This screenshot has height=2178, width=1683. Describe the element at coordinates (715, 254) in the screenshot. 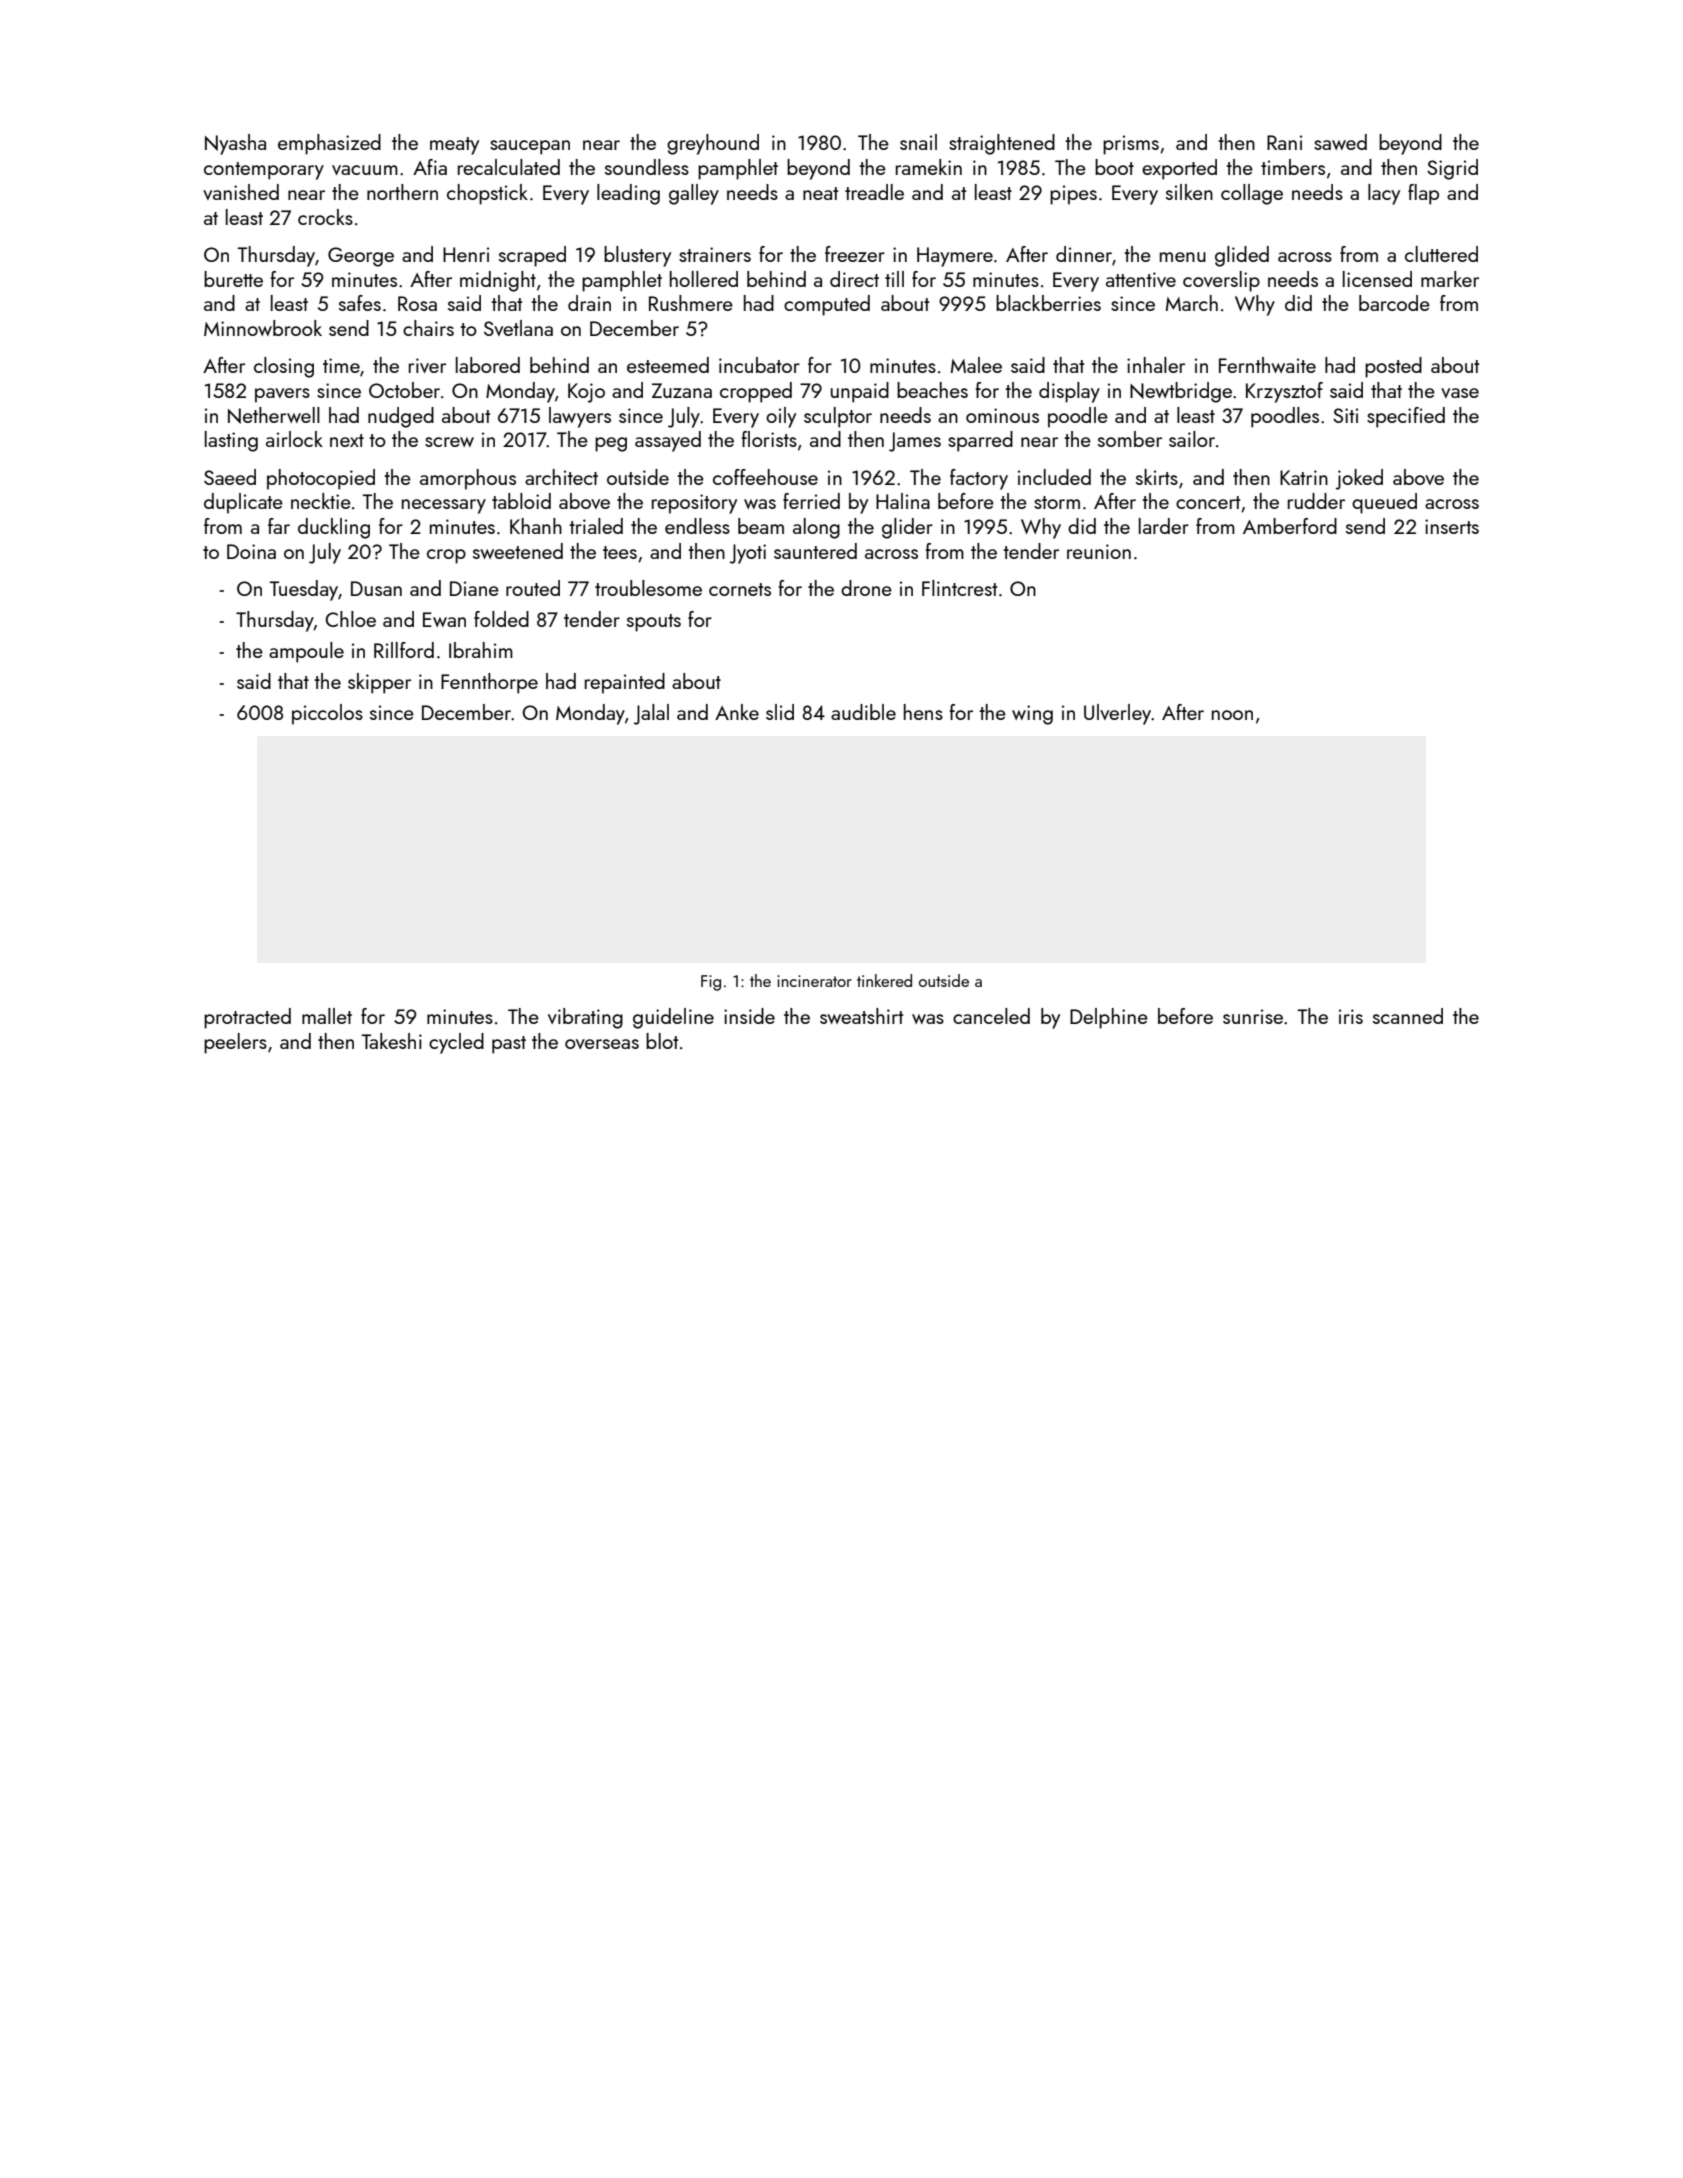

I see `strainers` at that location.
